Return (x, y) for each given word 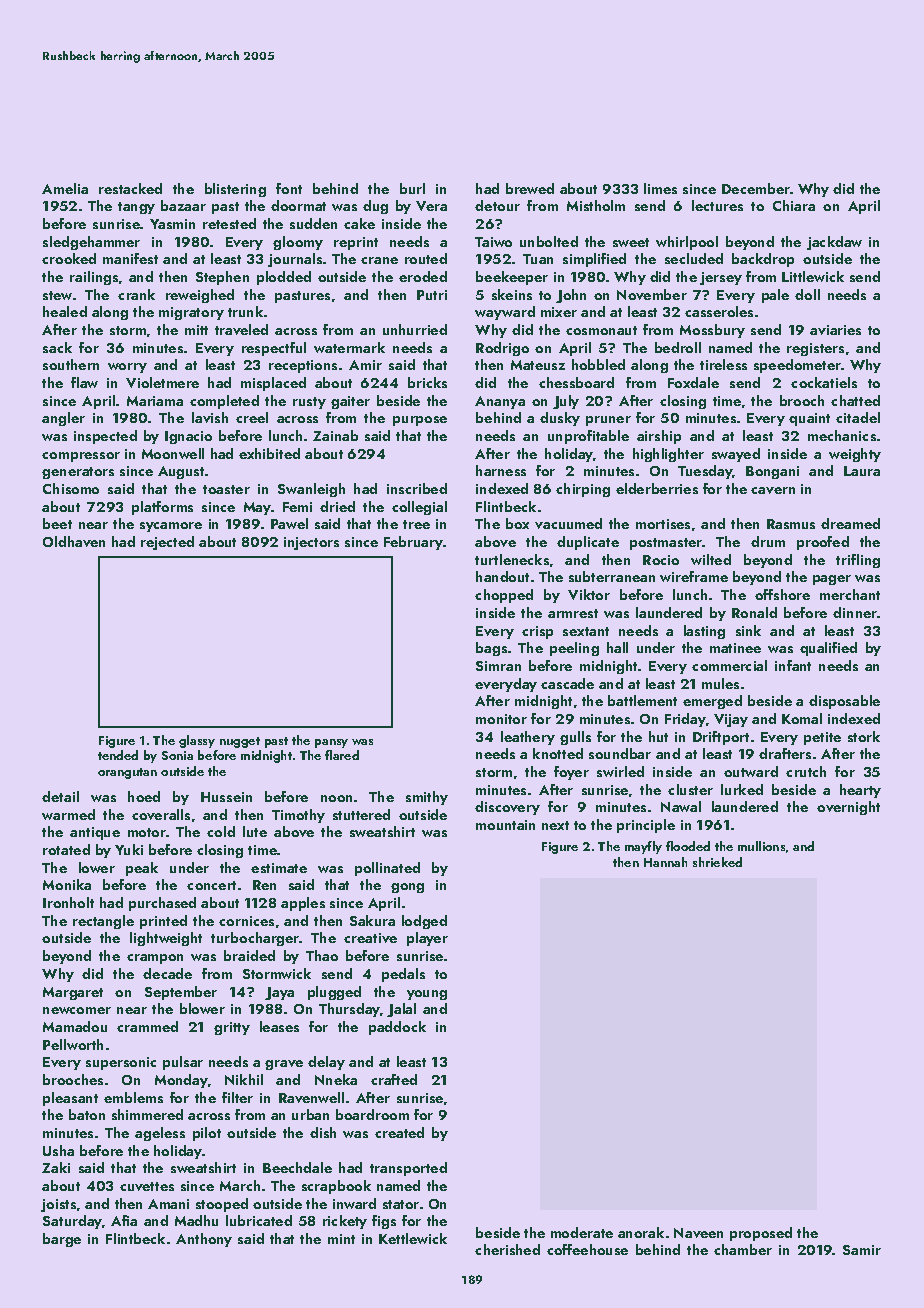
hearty (860, 791)
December (756, 188)
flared (342, 755)
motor (147, 832)
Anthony (204, 1240)
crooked (69, 258)
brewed (530, 188)
